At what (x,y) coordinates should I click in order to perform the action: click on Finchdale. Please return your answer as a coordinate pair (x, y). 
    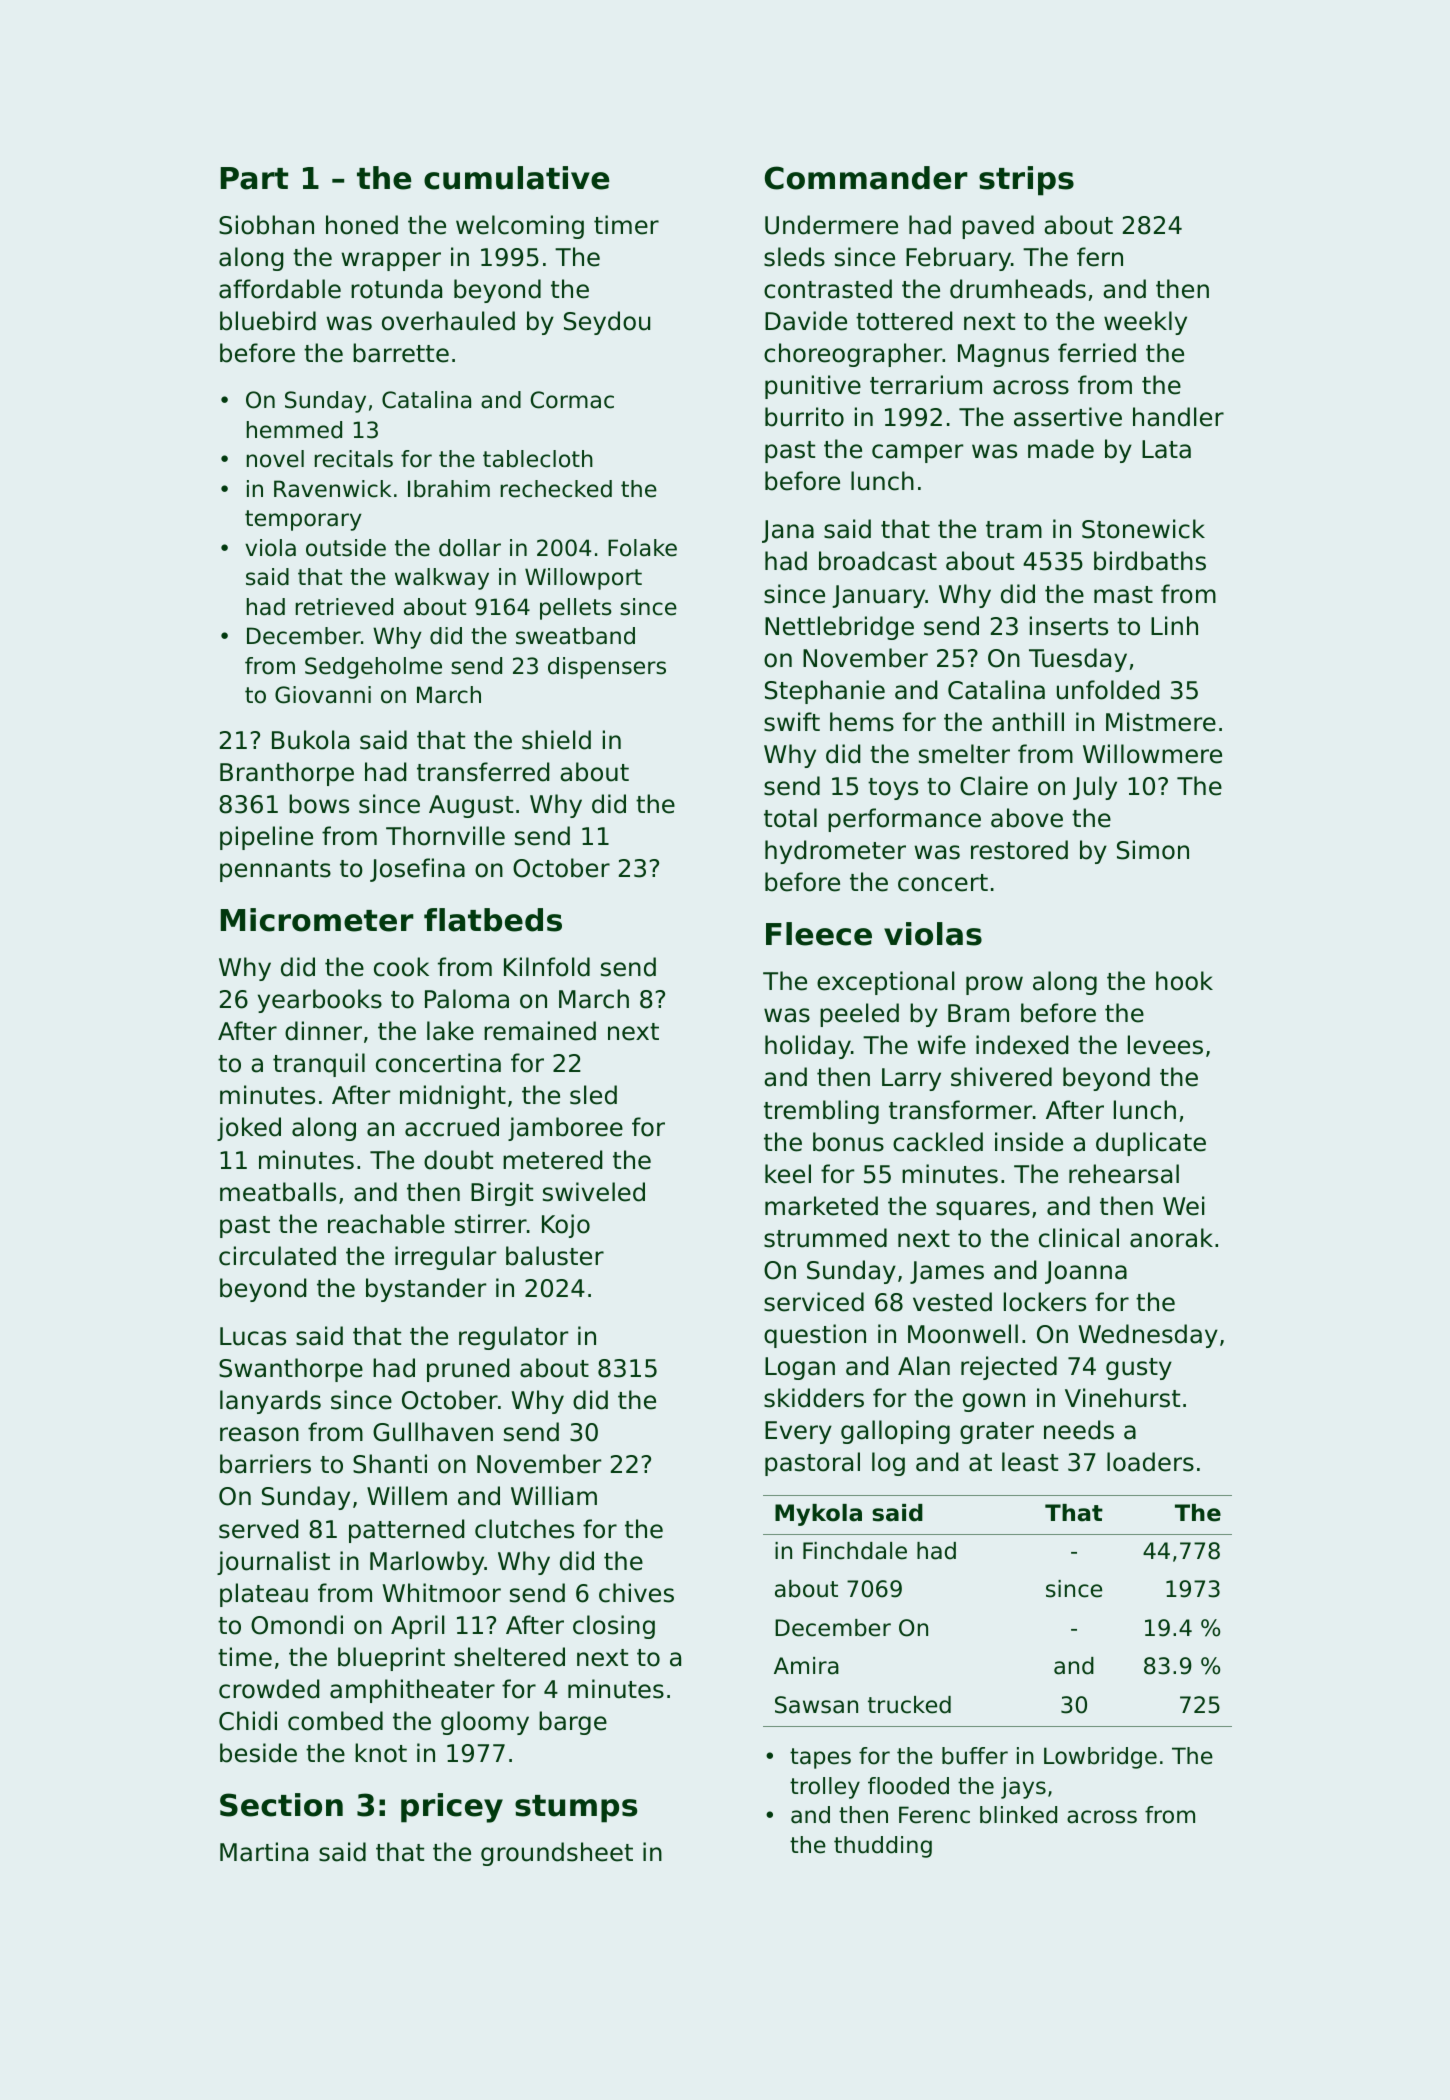
    Looking at the image, I should click on (855, 1551).
